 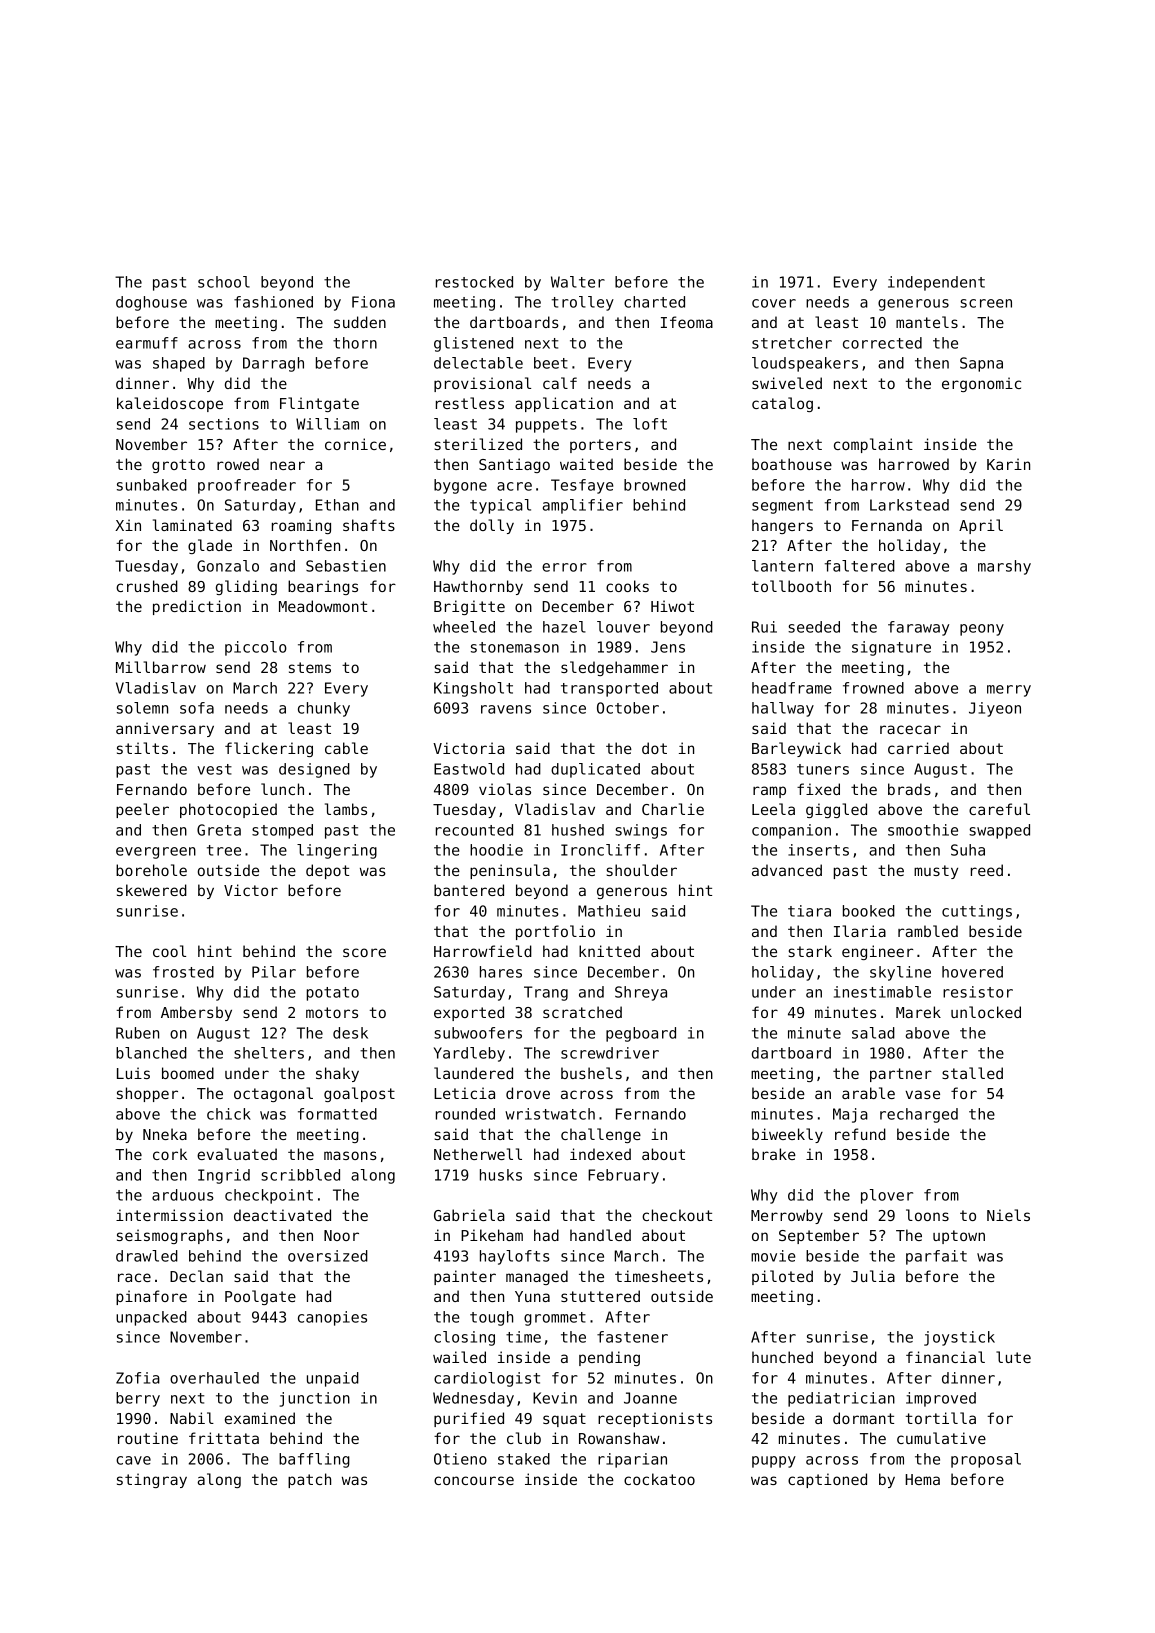 I want to click on October, so click(x=628, y=708).
